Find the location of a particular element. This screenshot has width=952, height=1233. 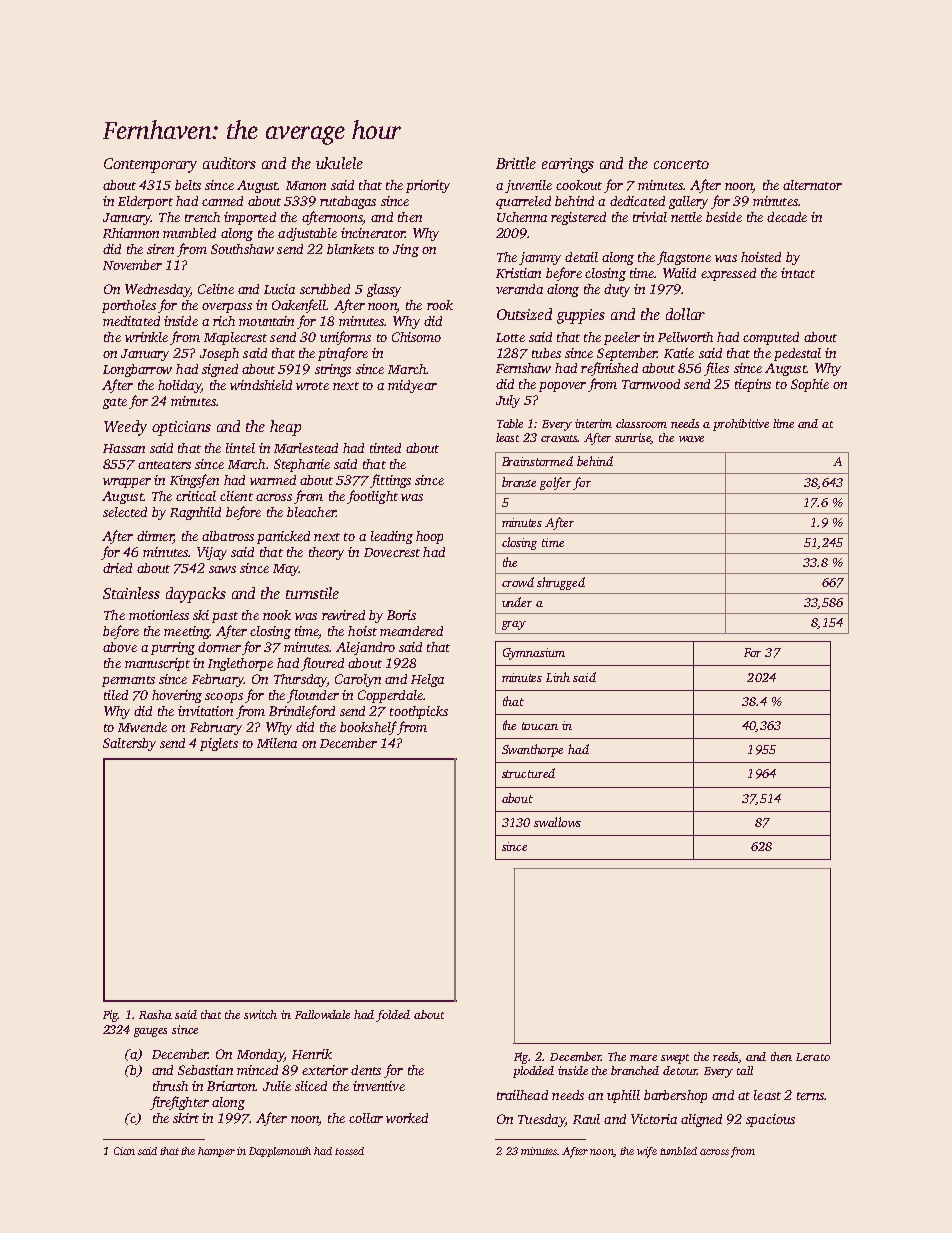

tumbled is located at coordinates (678, 1151).
